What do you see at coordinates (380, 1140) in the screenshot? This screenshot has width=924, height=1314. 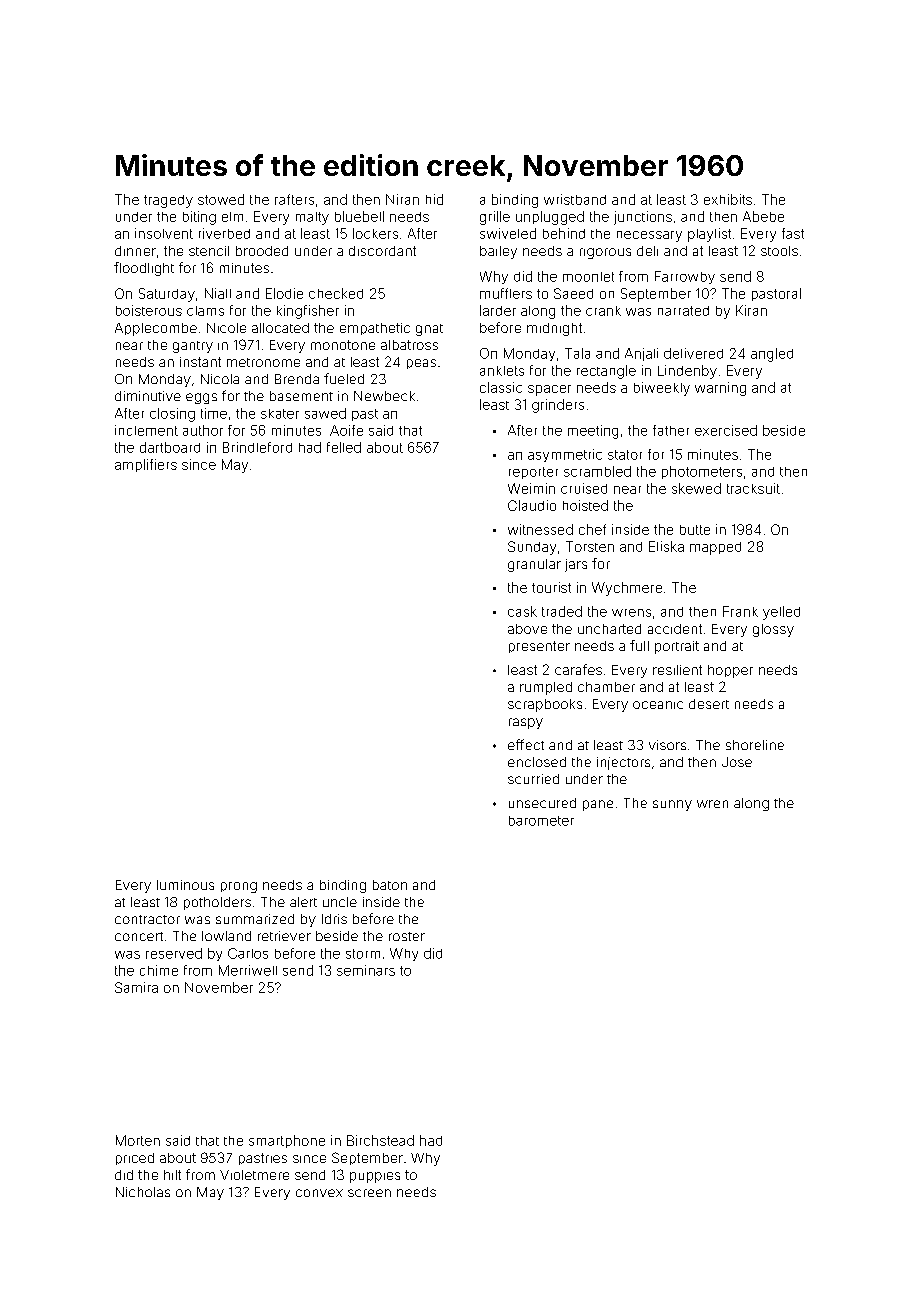 I see `Birchstead` at bounding box center [380, 1140].
